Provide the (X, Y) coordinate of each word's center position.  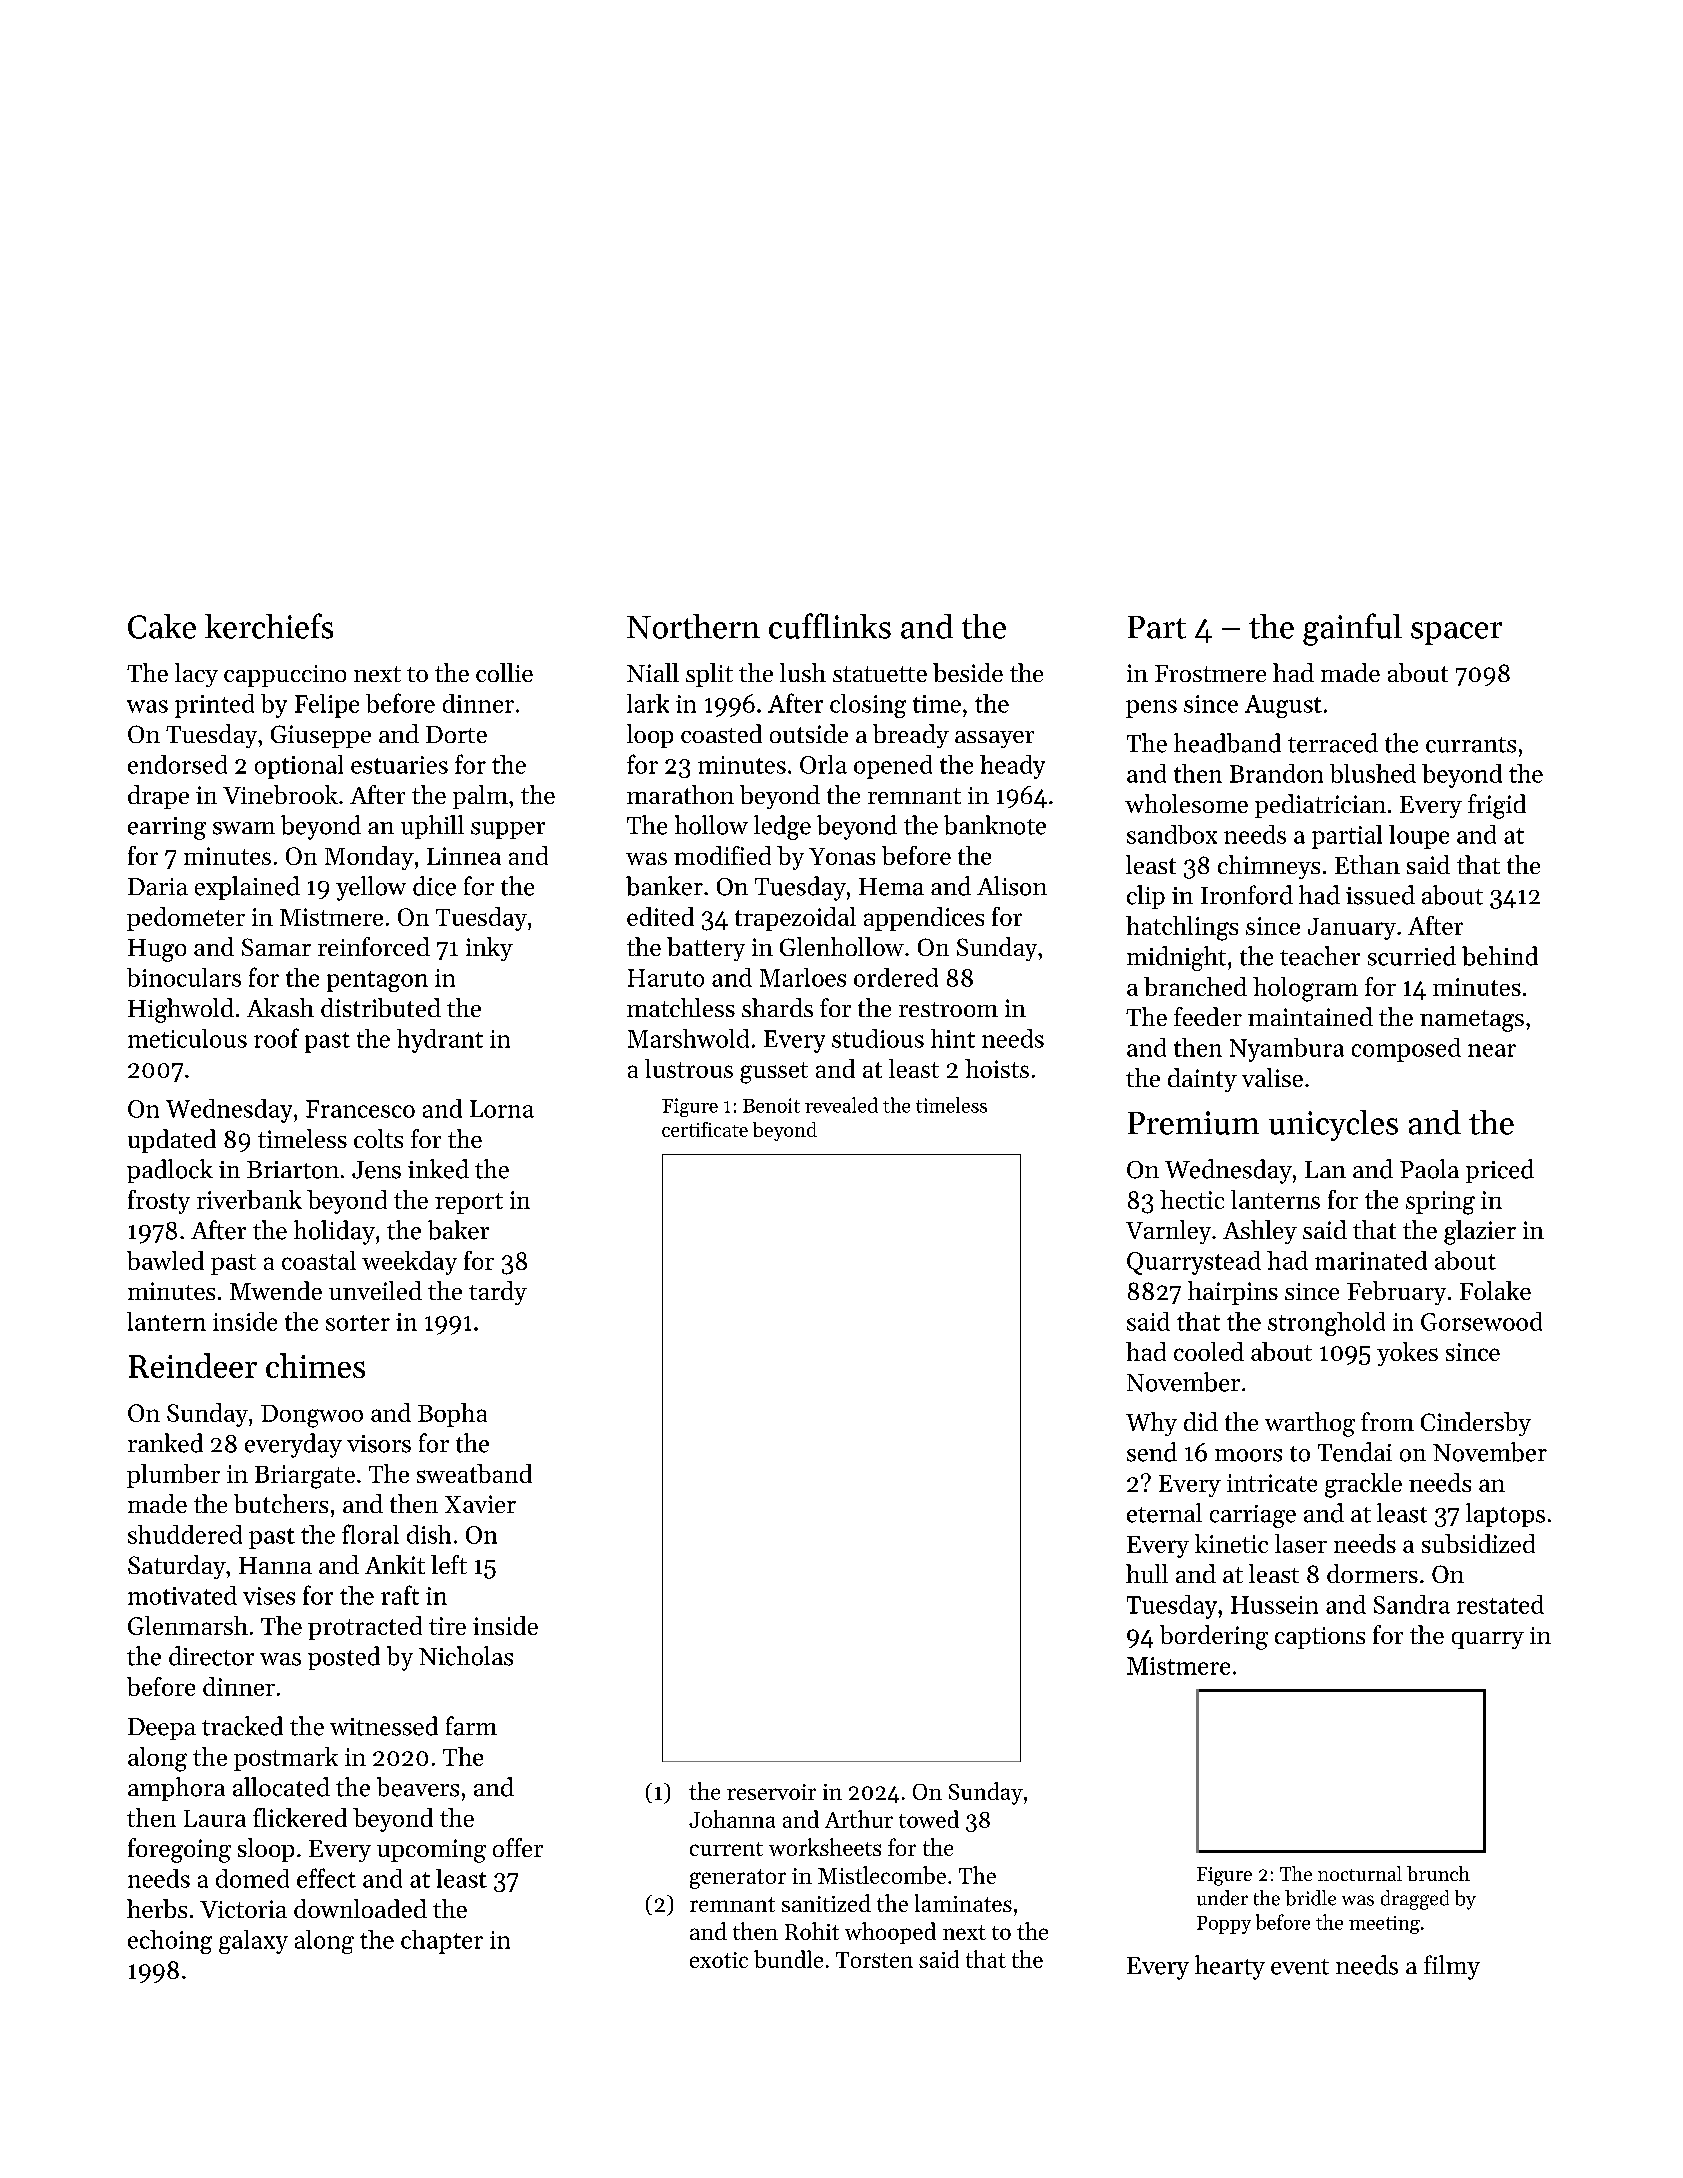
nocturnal (1360, 1873)
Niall (653, 672)
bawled (165, 1260)
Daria (158, 887)
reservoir (771, 1792)
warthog (1310, 1424)
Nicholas (466, 1656)
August (1283, 706)
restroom (948, 1009)
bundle (788, 1959)
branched (1195, 986)
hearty (1230, 1967)
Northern (693, 626)
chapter (442, 1942)
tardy (498, 1293)
